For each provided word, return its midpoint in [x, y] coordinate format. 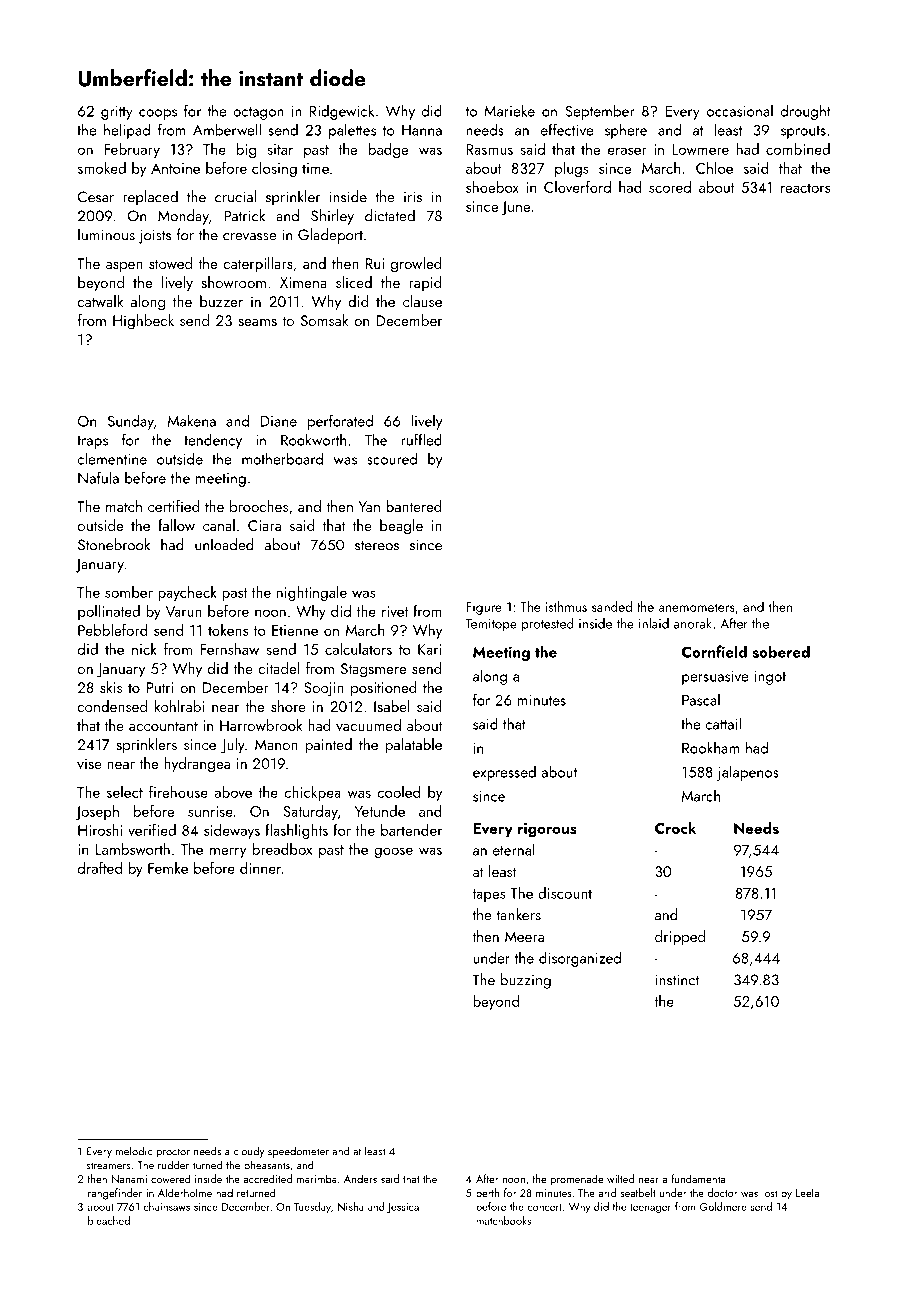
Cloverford [577, 187]
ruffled [422, 439]
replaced [150, 198]
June [516, 208]
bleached [109, 1220]
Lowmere [700, 149]
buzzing [526, 981]
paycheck [187, 593]
